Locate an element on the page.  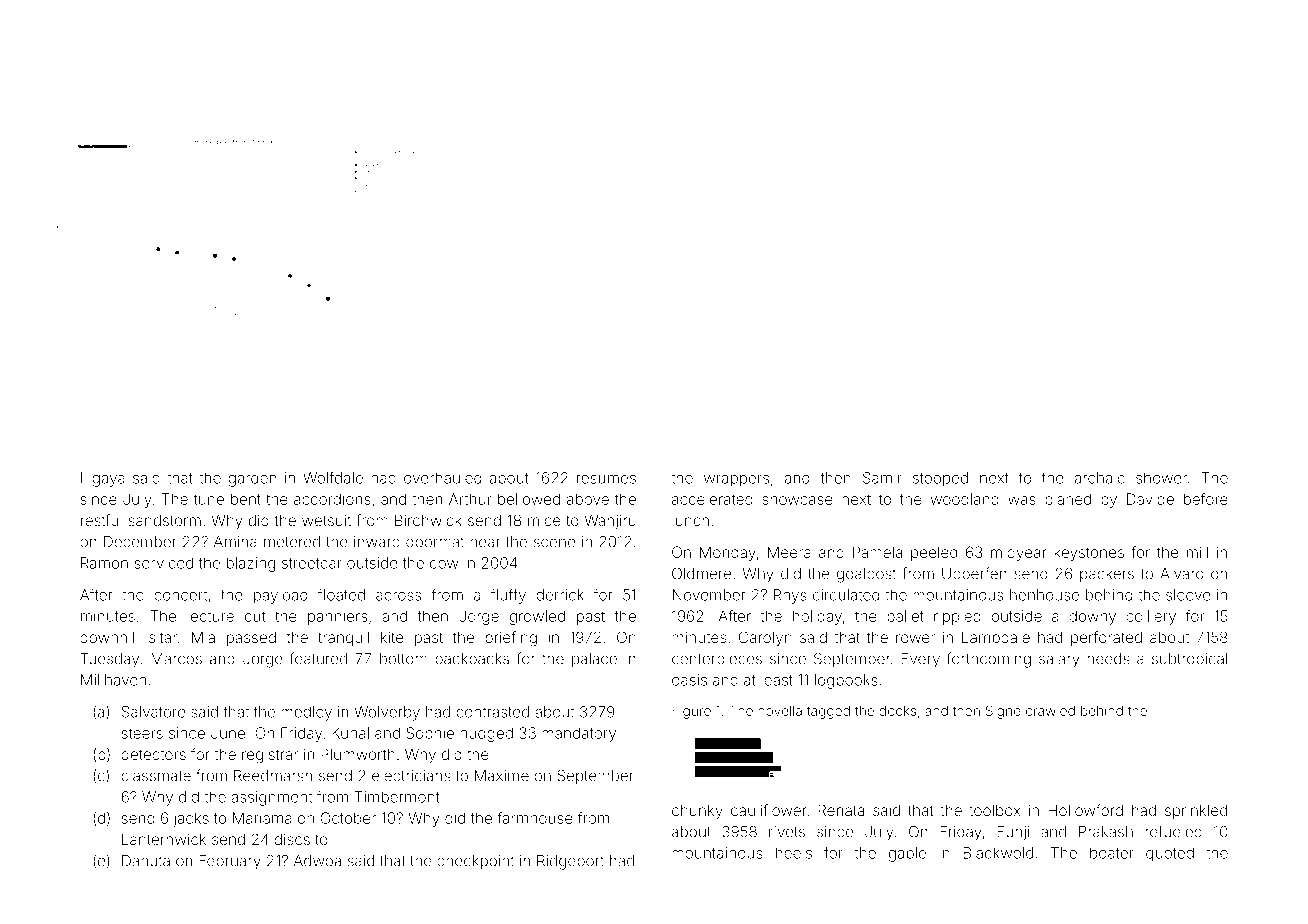
forthcoming is located at coordinates (989, 660).
